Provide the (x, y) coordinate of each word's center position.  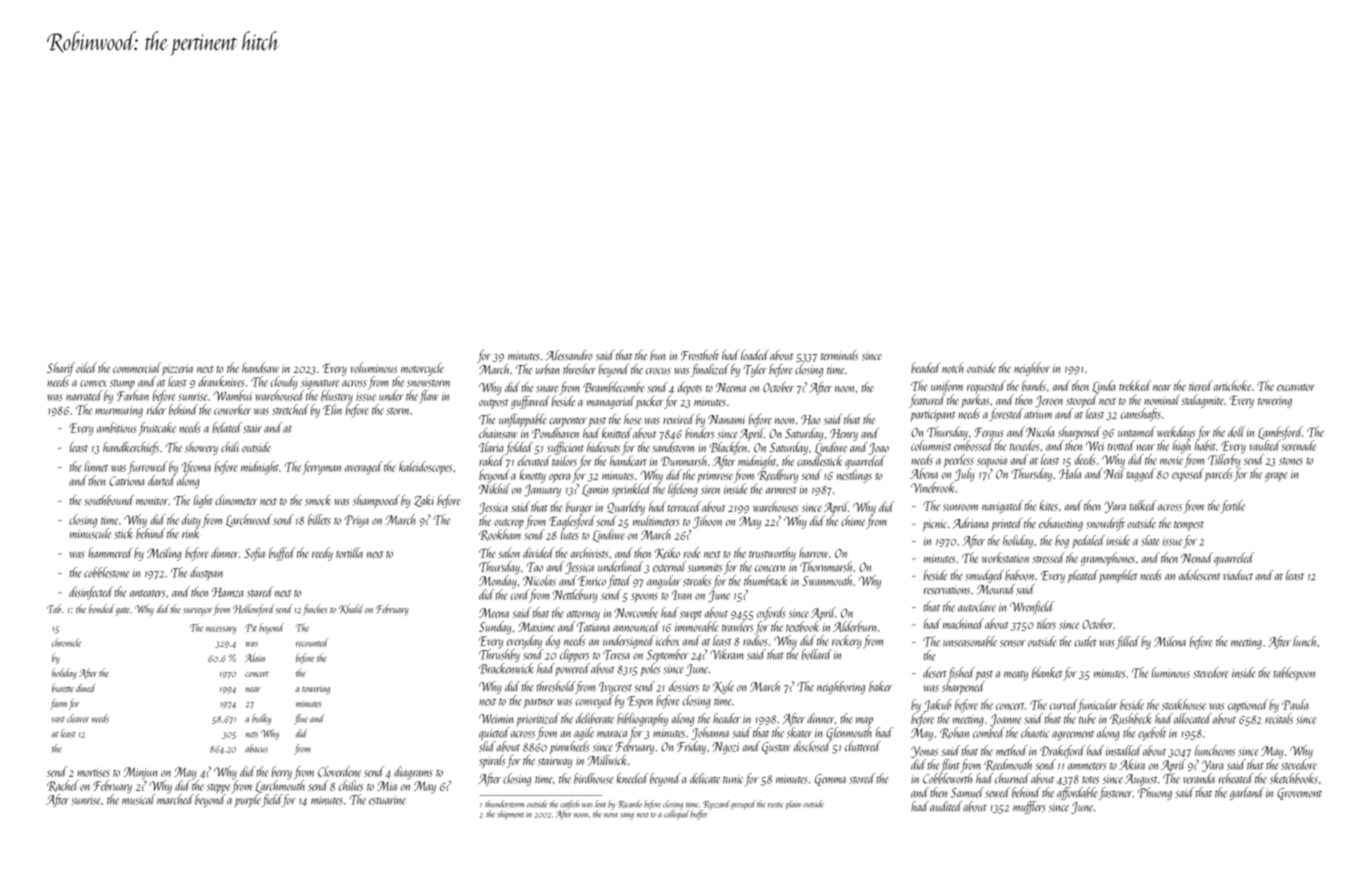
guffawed (530, 402)
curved (1064, 704)
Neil (1114, 473)
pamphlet (1118, 576)
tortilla (349, 552)
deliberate (595, 718)
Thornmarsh (826, 566)
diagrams (413, 773)
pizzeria (177, 370)
